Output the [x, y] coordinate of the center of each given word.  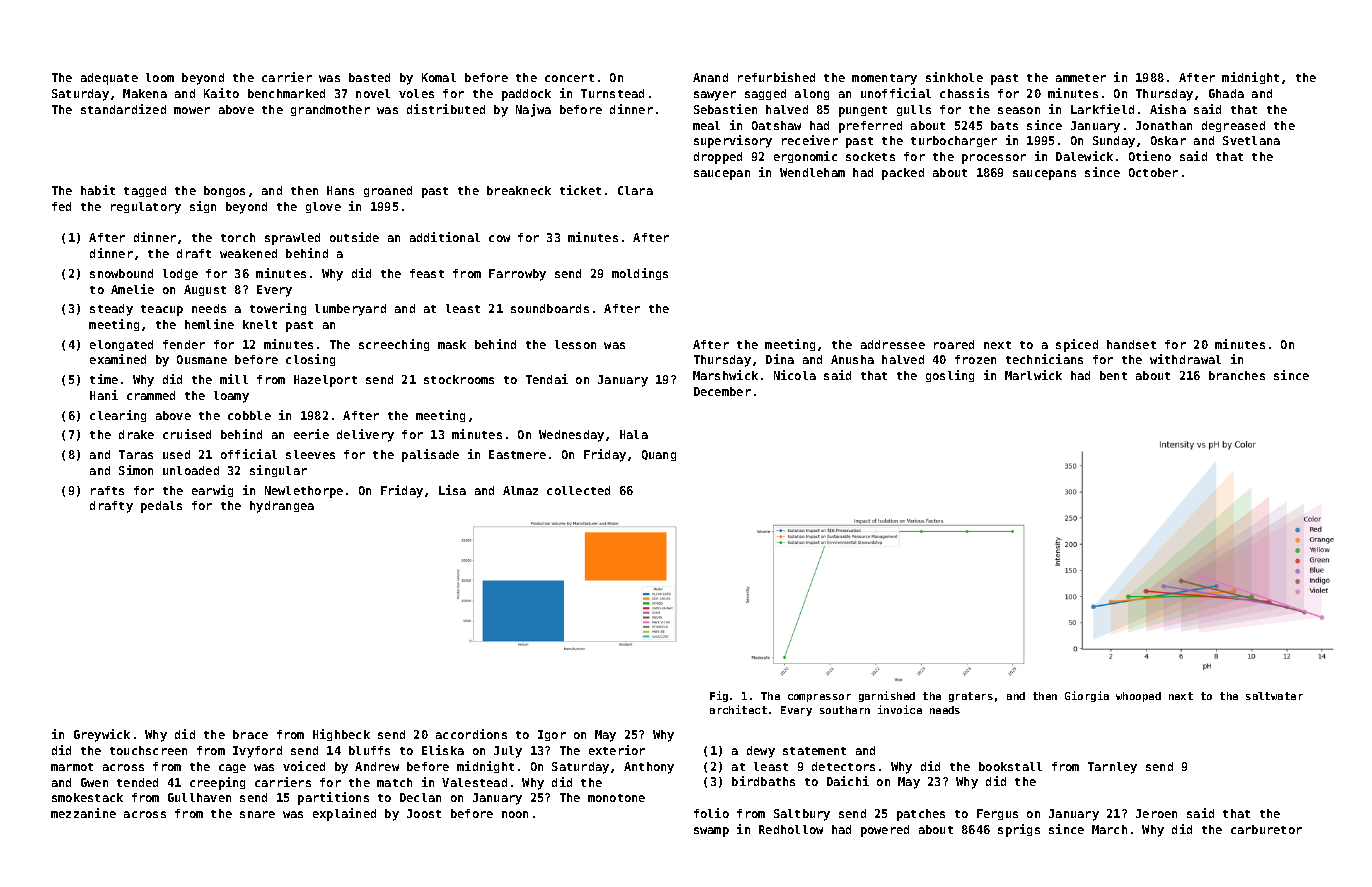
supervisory [733, 141]
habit [98, 190]
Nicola [795, 375]
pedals [161, 507]
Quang [659, 455]
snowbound [121, 273]
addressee [893, 344]
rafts [107, 490]
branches [1237, 375]
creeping [217, 783]
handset [1131, 344]
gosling [950, 376]
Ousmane [202, 359]
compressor [819, 698]
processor [994, 159]
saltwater [1274, 696]
